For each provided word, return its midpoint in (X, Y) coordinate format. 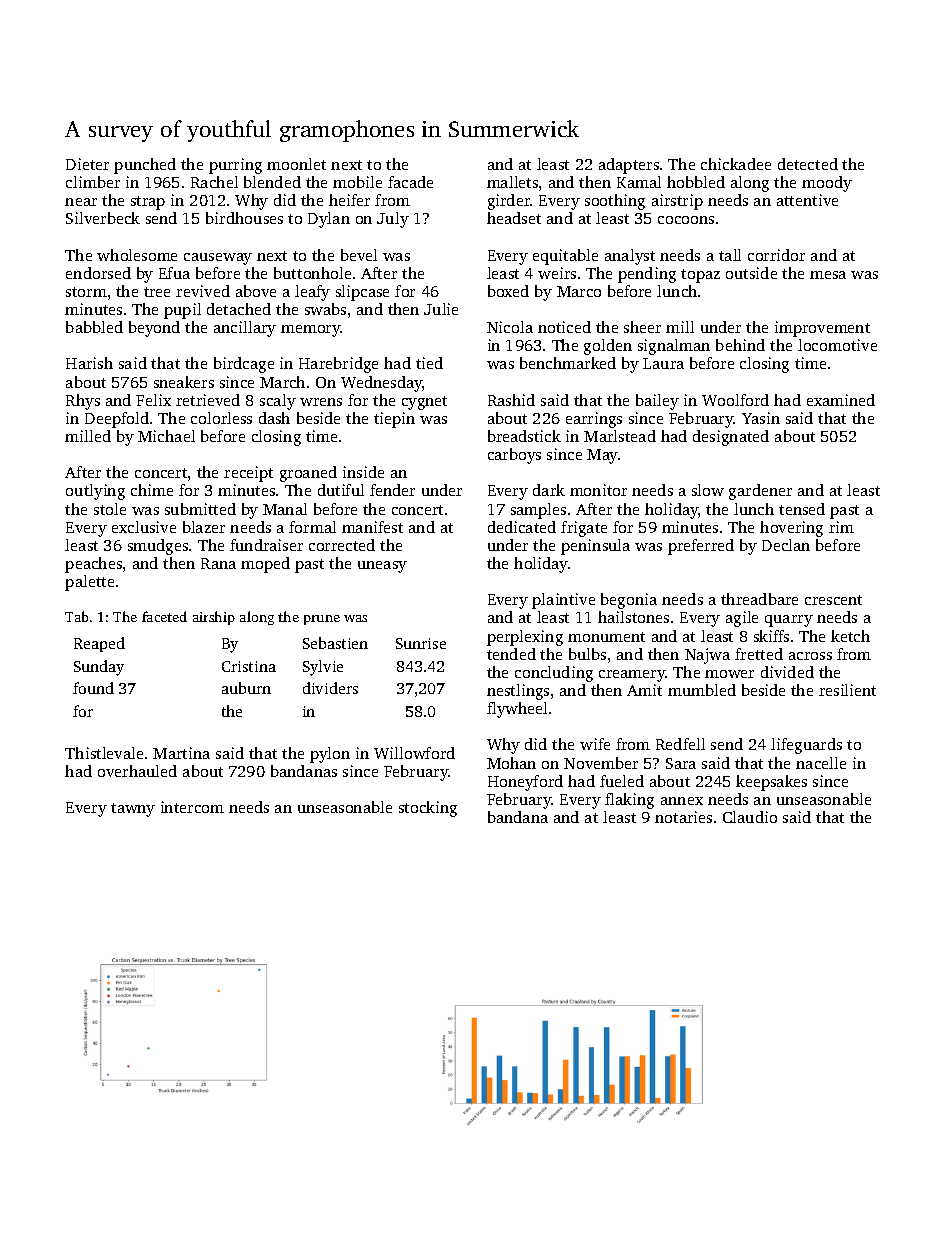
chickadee (736, 164)
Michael (166, 436)
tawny (133, 810)
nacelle (821, 763)
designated (731, 438)
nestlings (518, 692)
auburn (246, 688)
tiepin (394, 420)
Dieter (87, 164)
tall (730, 255)
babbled (94, 327)
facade (410, 182)
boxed (508, 291)
